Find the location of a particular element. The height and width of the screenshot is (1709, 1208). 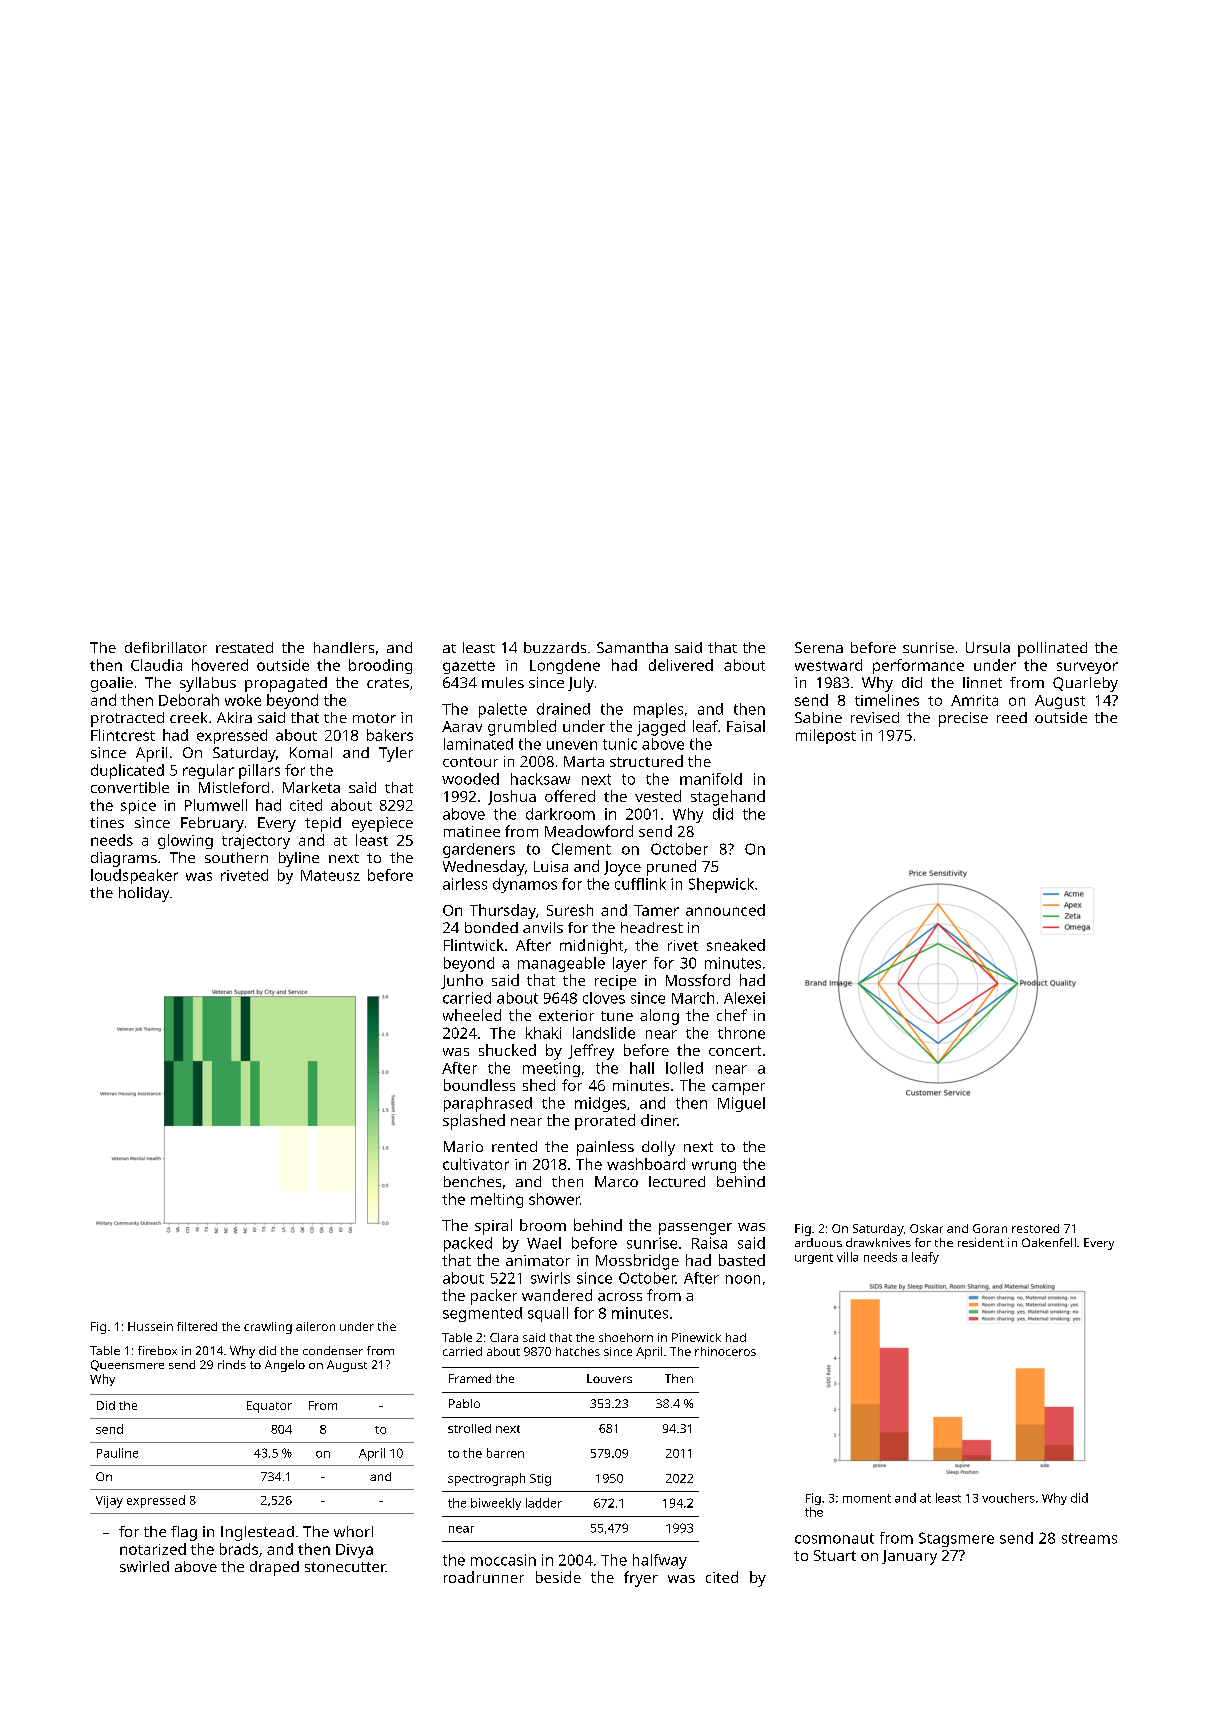

pillars is located at coordinates (259, 771).
